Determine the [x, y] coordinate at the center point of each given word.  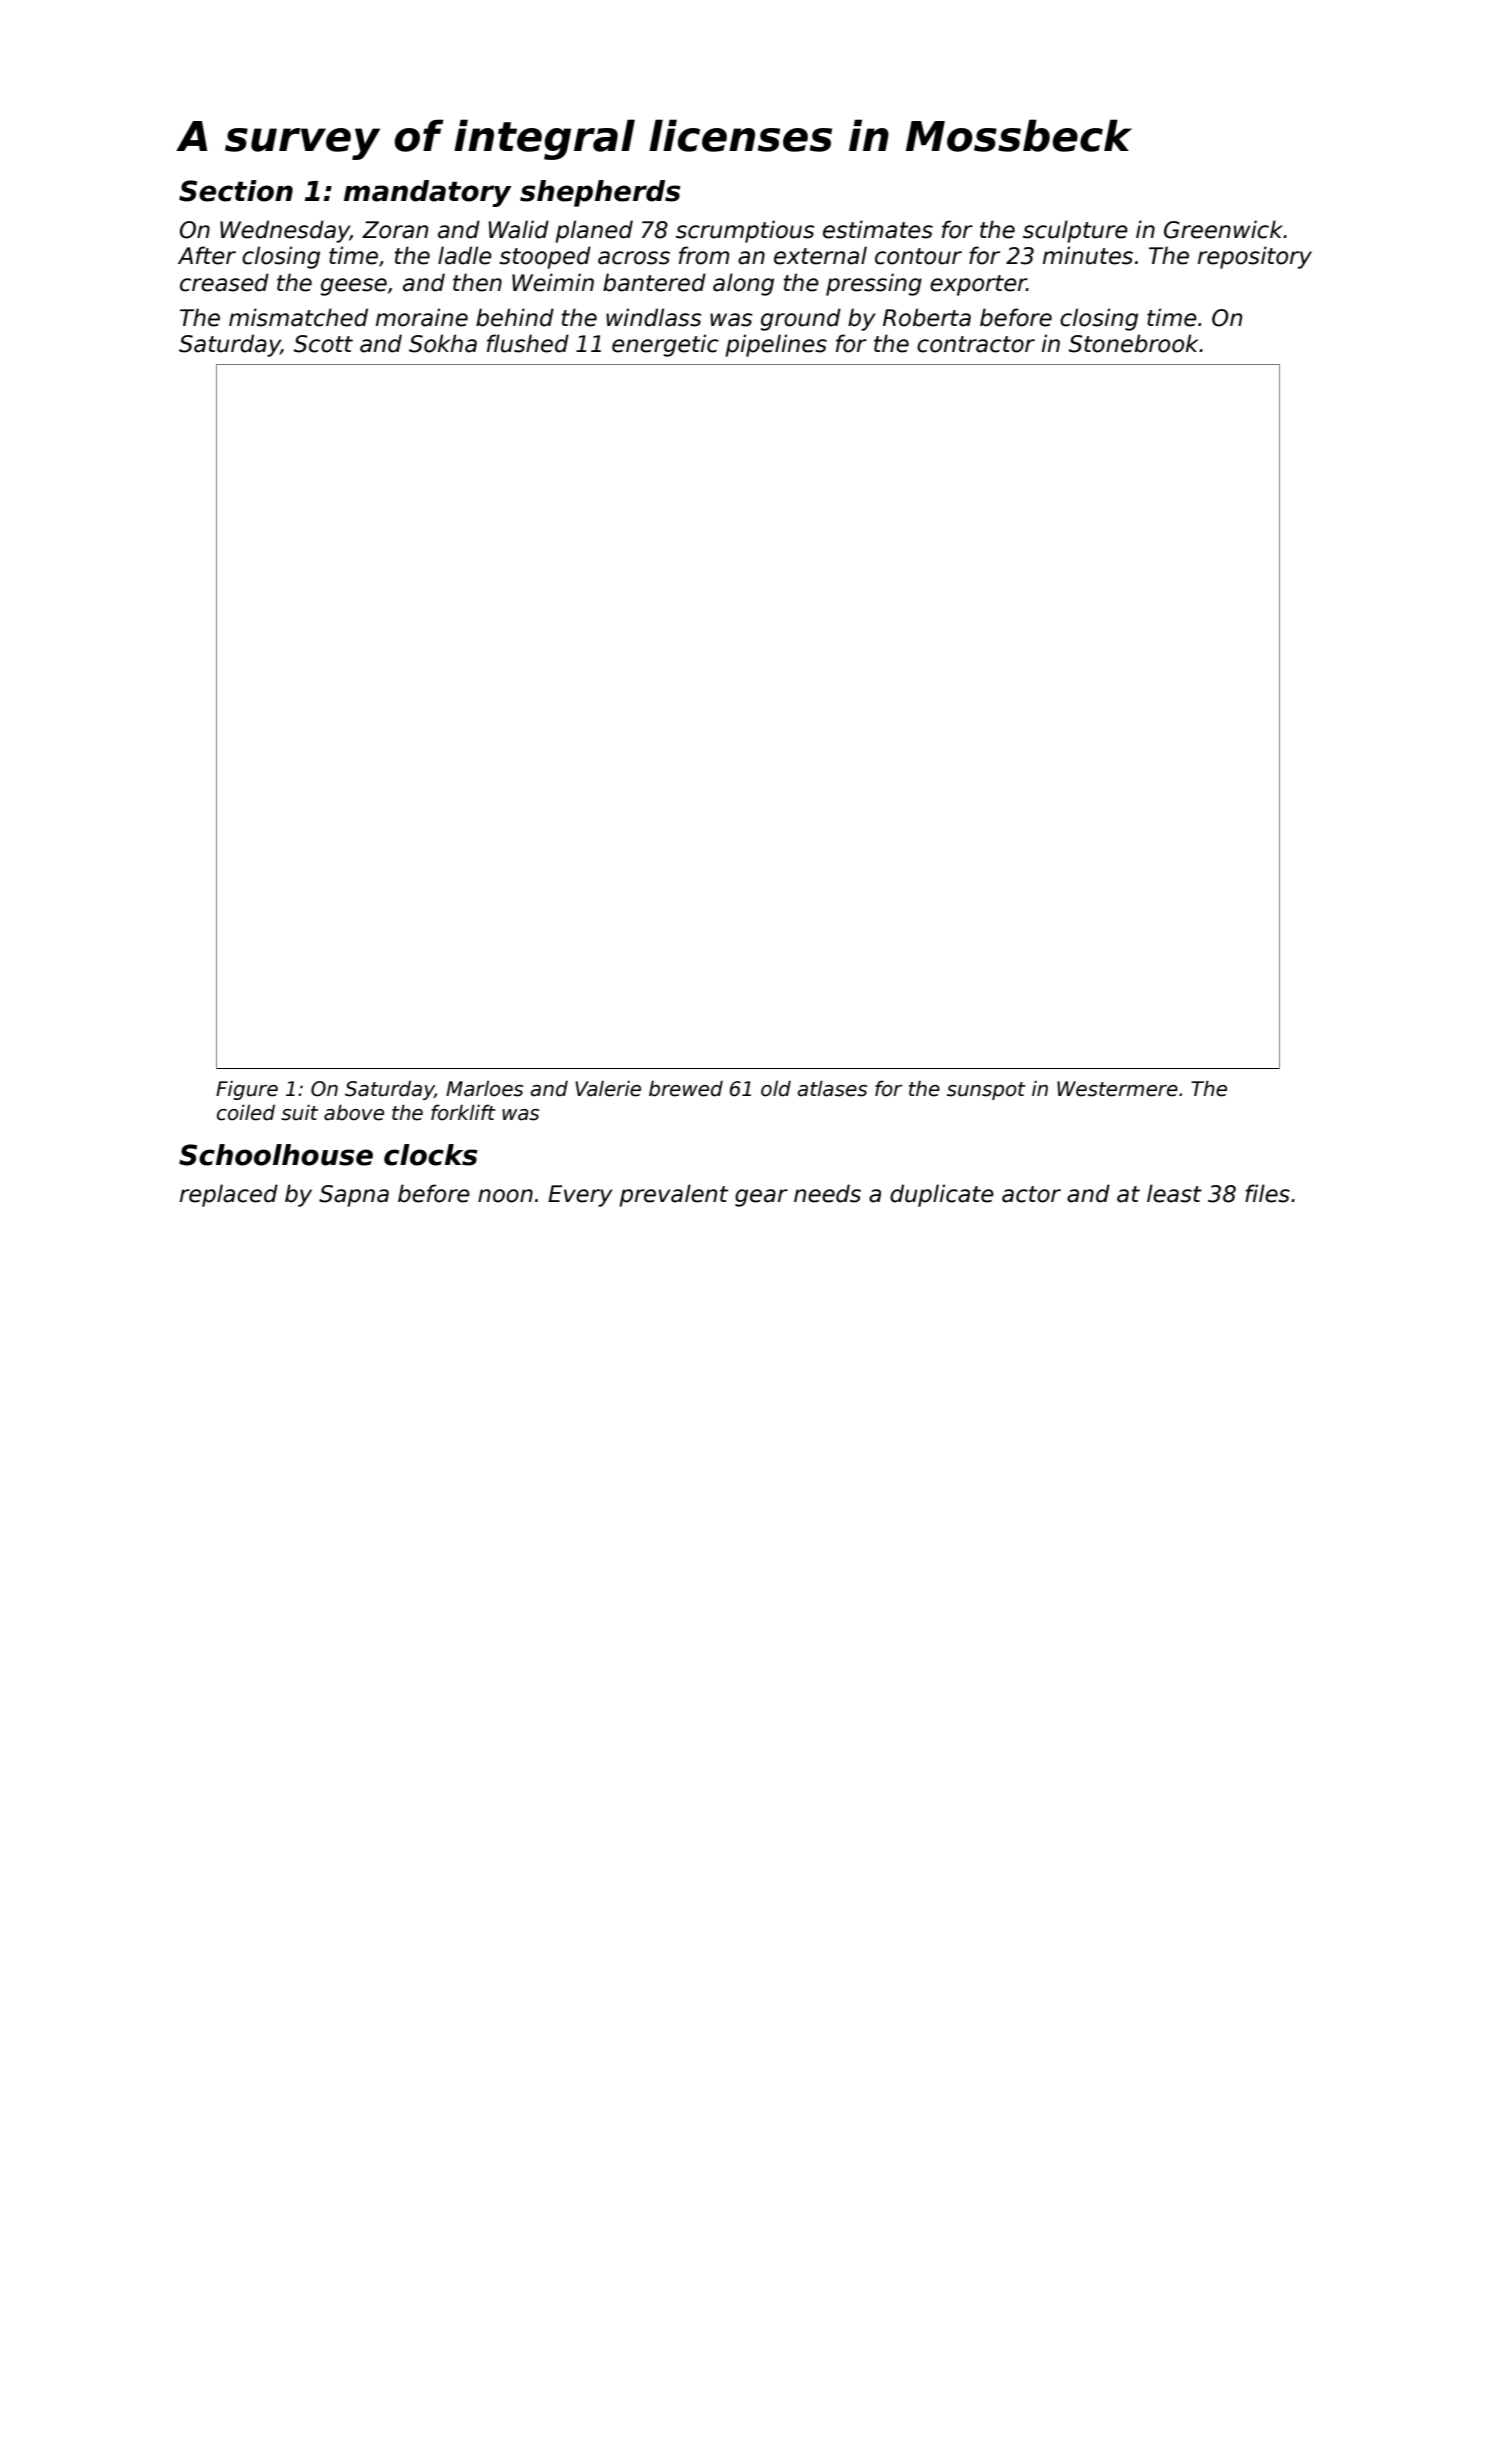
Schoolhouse [276, 1155]
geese [353, 287]
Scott [323, 344]
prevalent [673, 1195]
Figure [247, 1090]
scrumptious [745, 231]
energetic [665, 345]
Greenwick [1224, 229]
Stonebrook [1133, 343]
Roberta [927, 317]
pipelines [776, 345]
